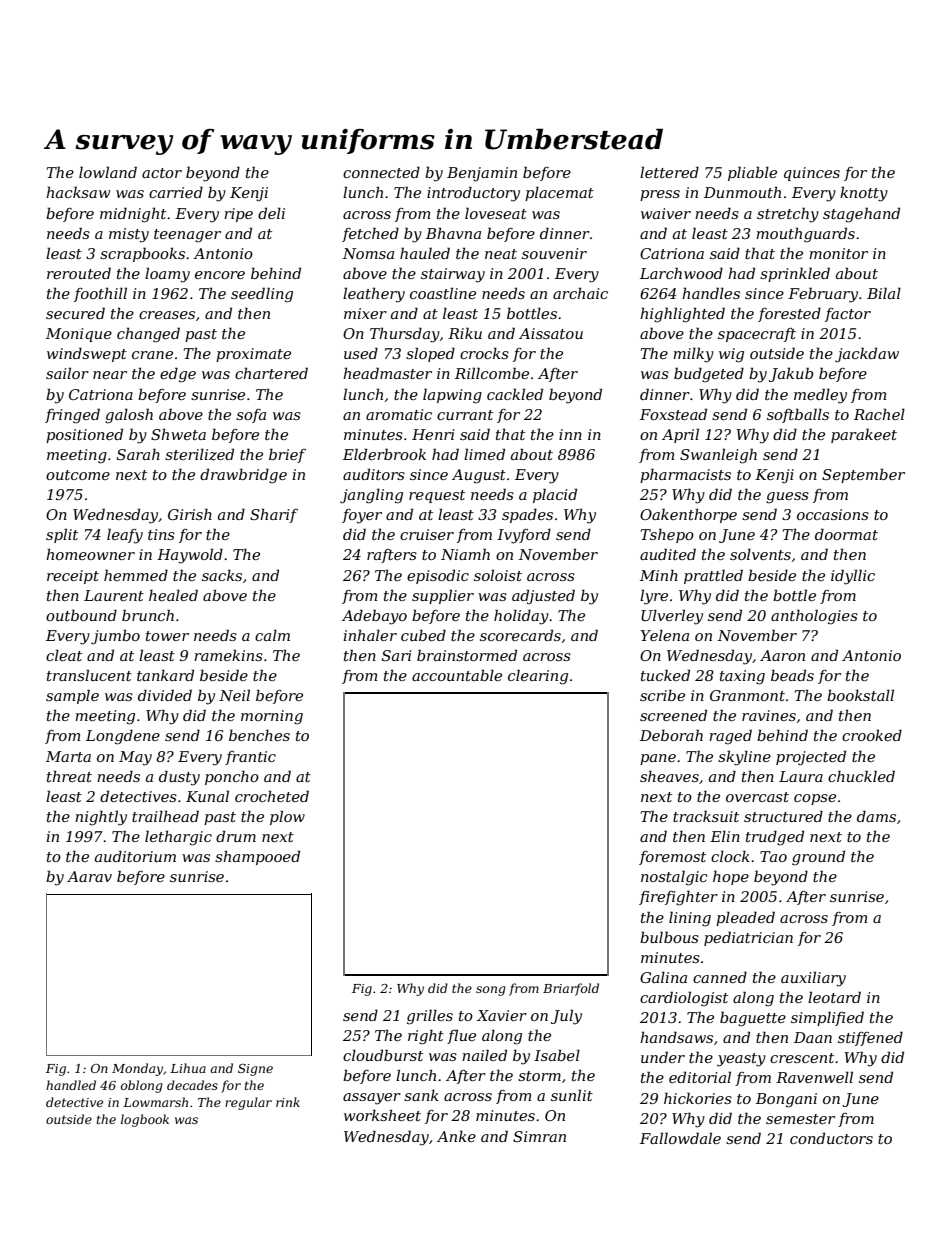 The width and height of the screenshot is (952, 1233). What do you see at coordinates (672, 858) in the screenshot?
I see `foremost` at bounding box center [672, 858].
